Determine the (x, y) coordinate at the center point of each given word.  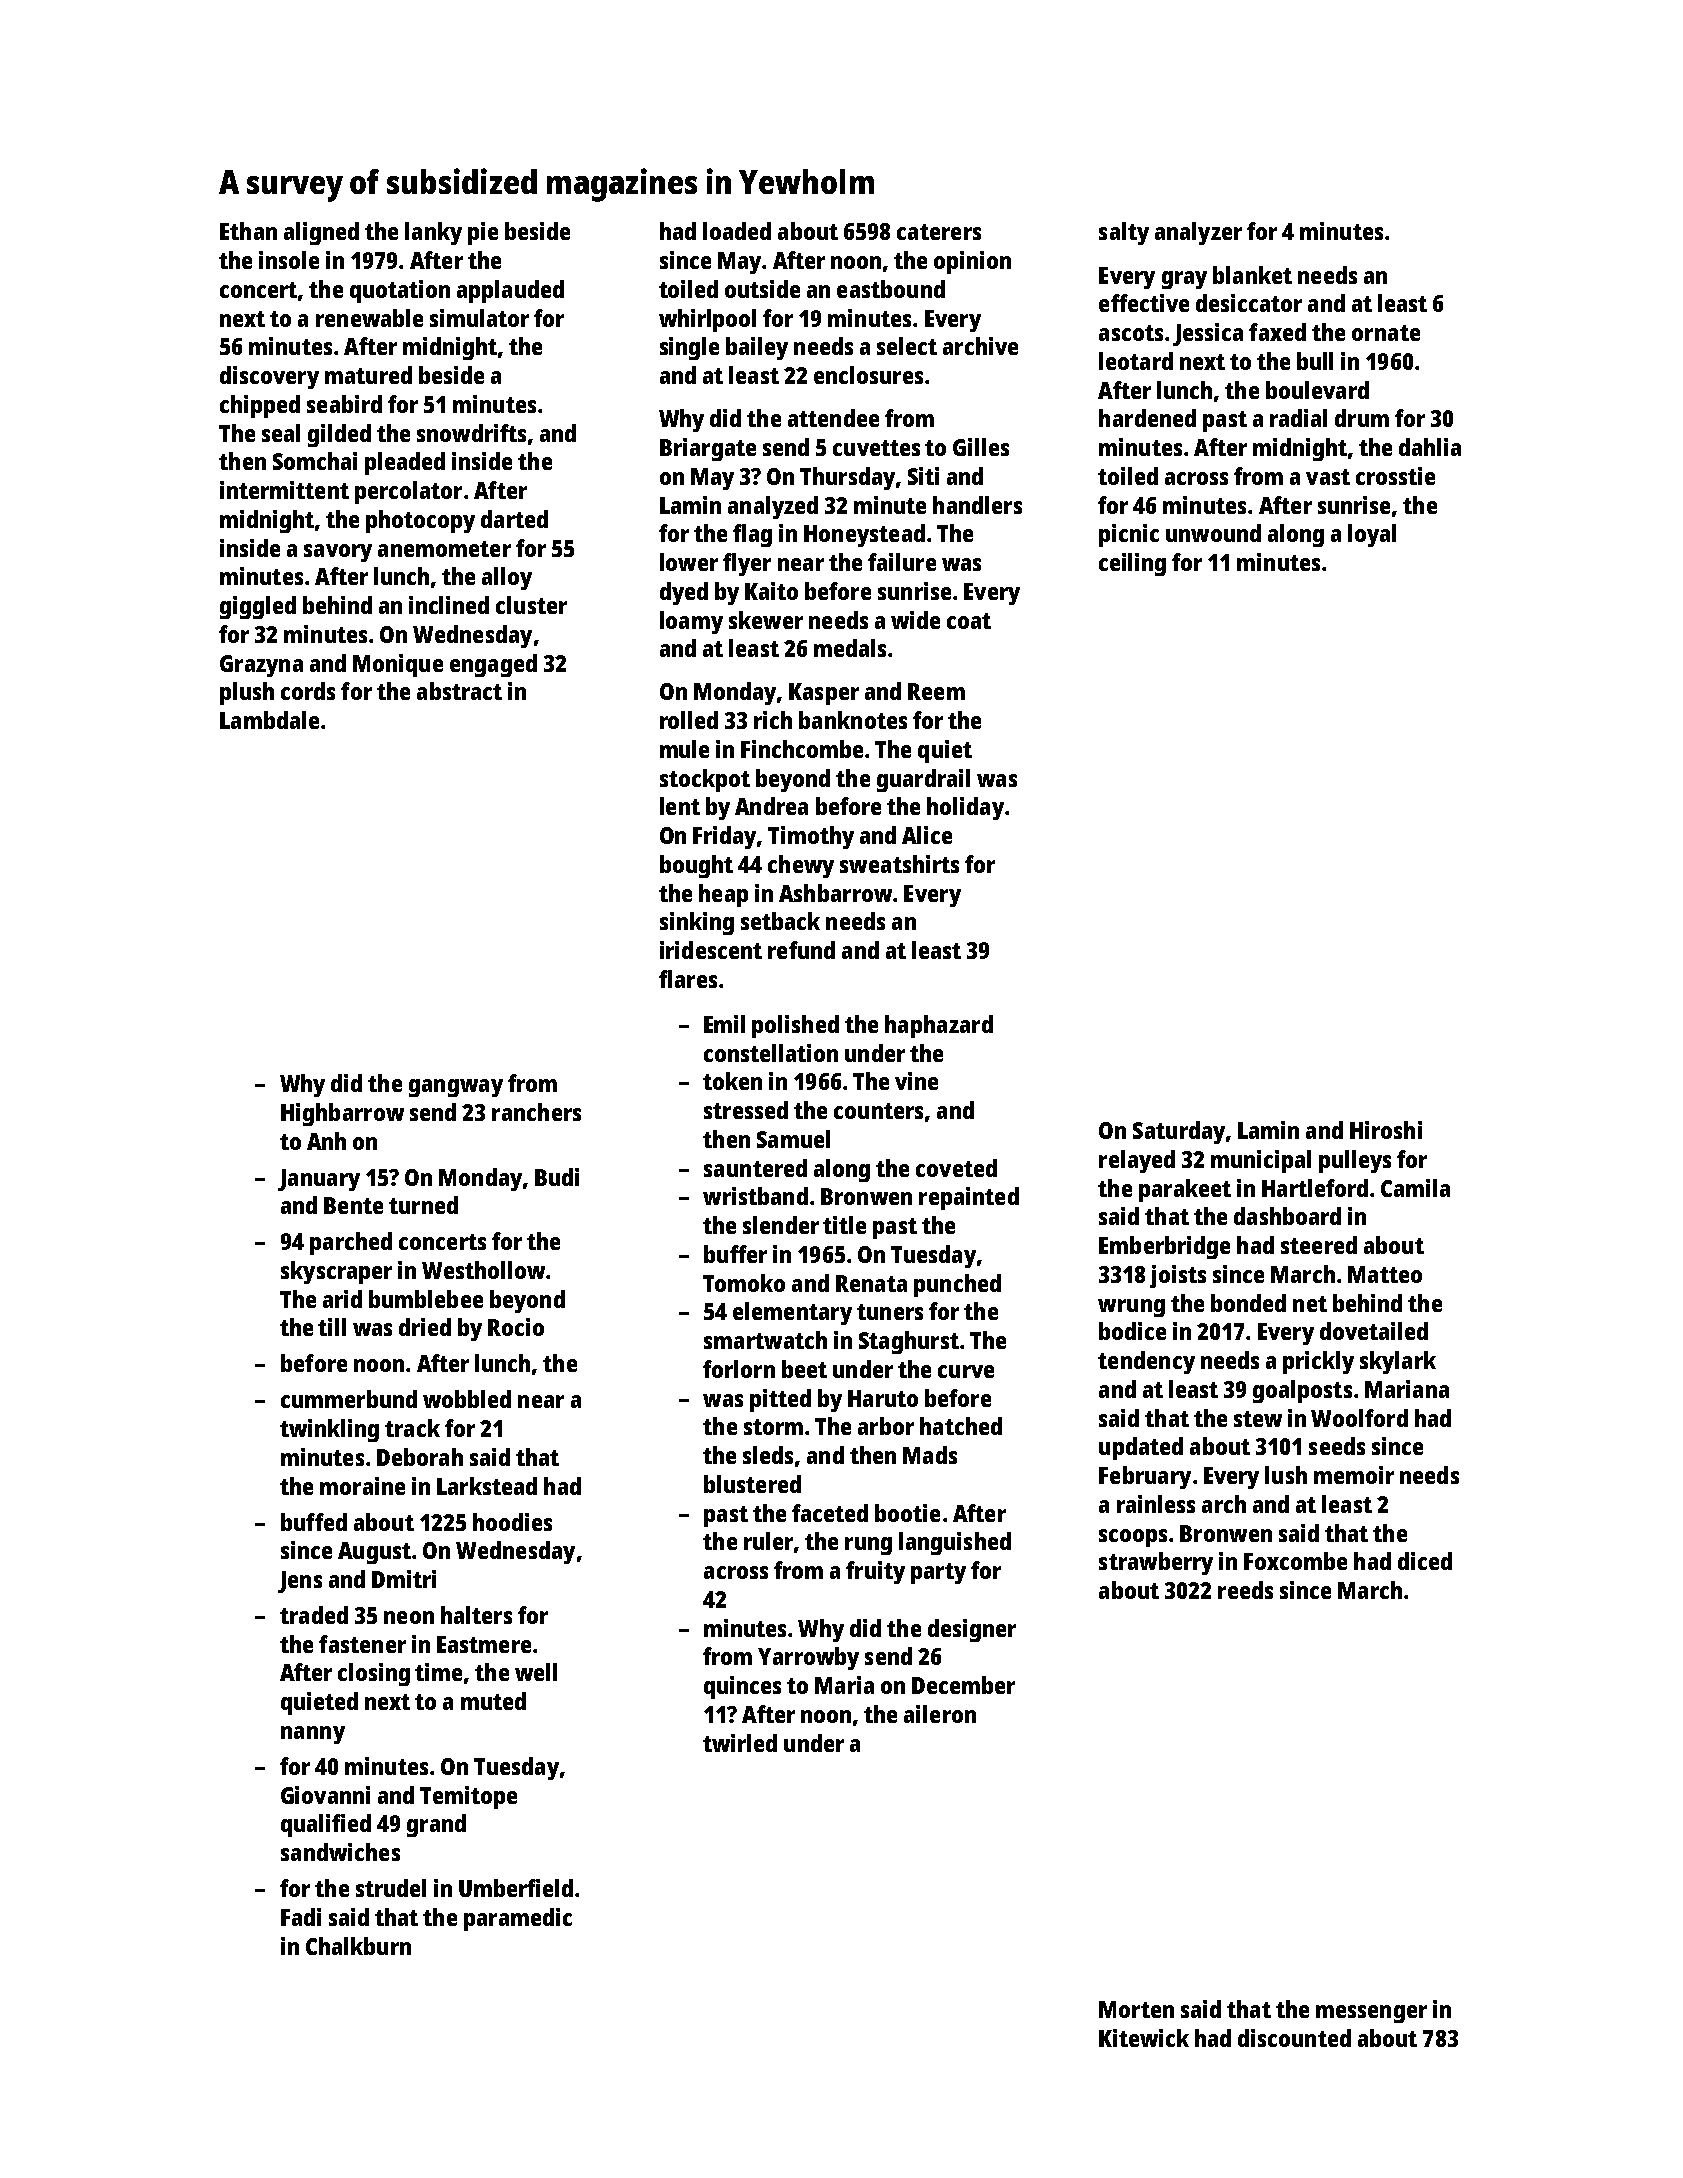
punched (957, 1285)
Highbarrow (342, 1114)
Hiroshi (1386, 1130)
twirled (740, 1743)
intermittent (284, 490)
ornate (1386, 333)
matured (368, 375)
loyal (1372, 535)
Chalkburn (358, 1946)
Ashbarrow (835, 893)
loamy (691, 622)
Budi (557, 1177)
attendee (833, 418)
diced (1425, 1561)
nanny (313, 1735)
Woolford (1359, 1418)
